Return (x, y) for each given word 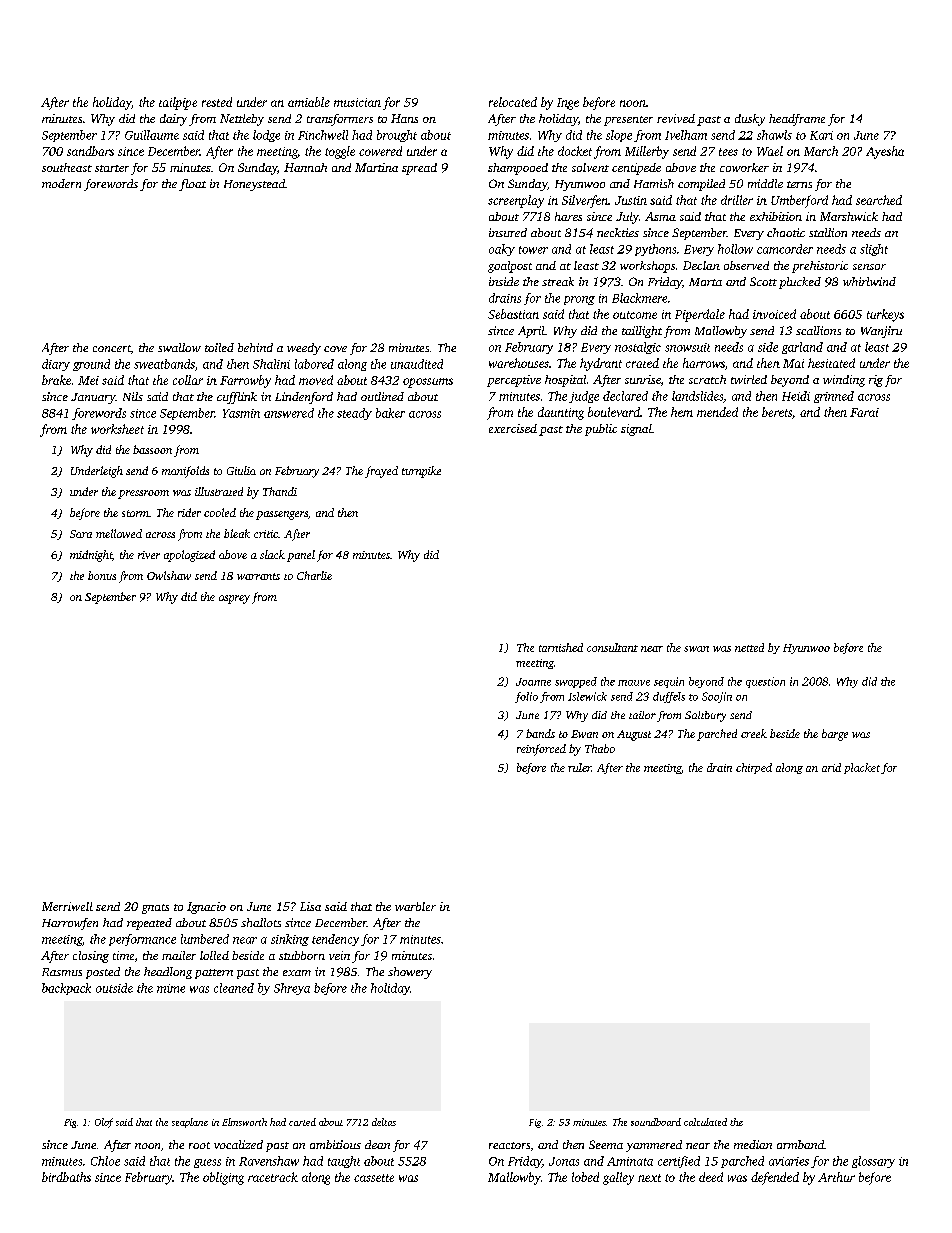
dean (377, 1144)
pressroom (143, 494)
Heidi (796, 396)
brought (397, 136)
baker (390, 413)
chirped (754, 768)
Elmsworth (244, 1122)
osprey (234, 599)
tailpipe (178, 103)
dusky (750, 120)
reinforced (541, 750)
